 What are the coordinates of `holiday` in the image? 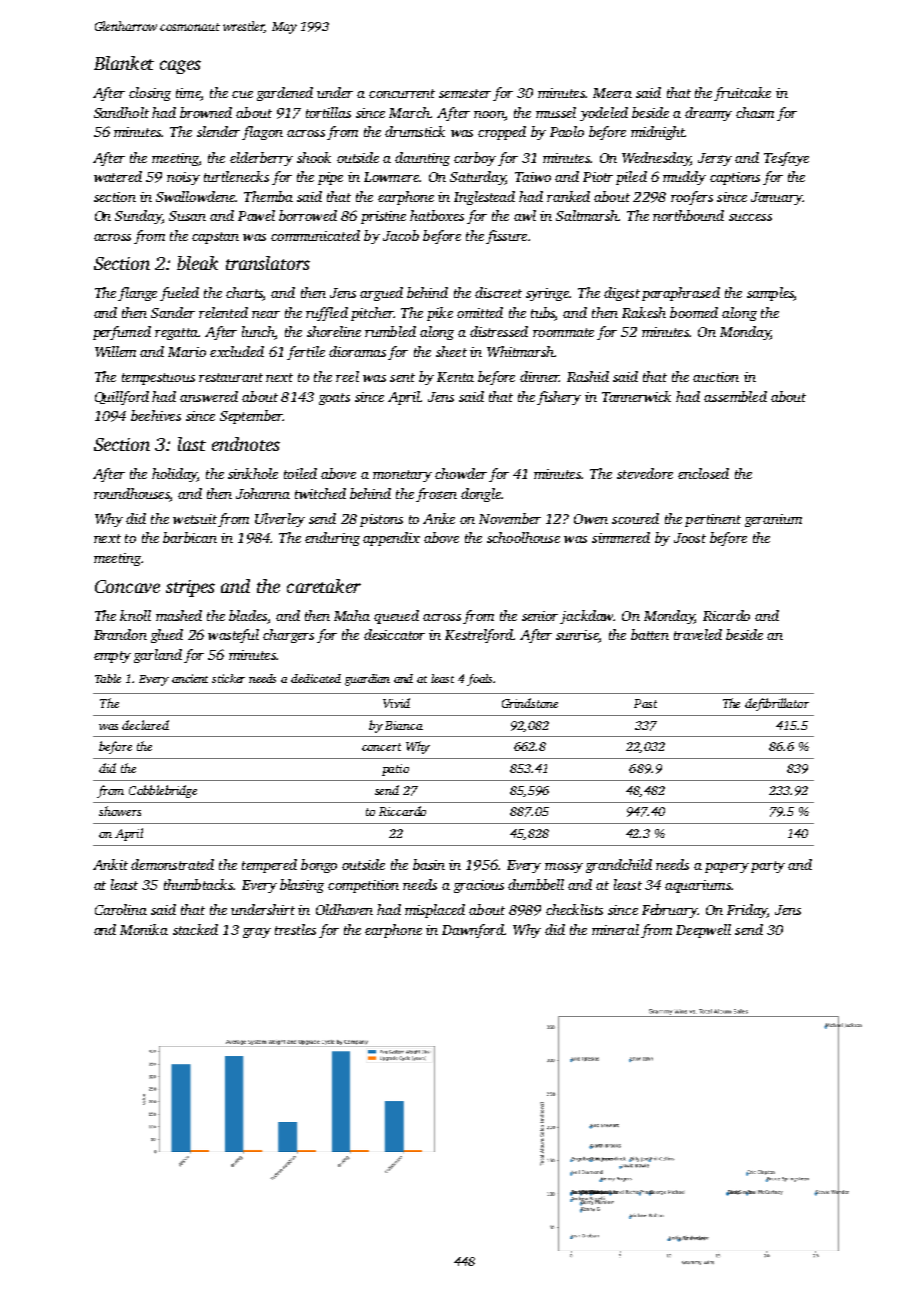 It's located at (174, 475).
